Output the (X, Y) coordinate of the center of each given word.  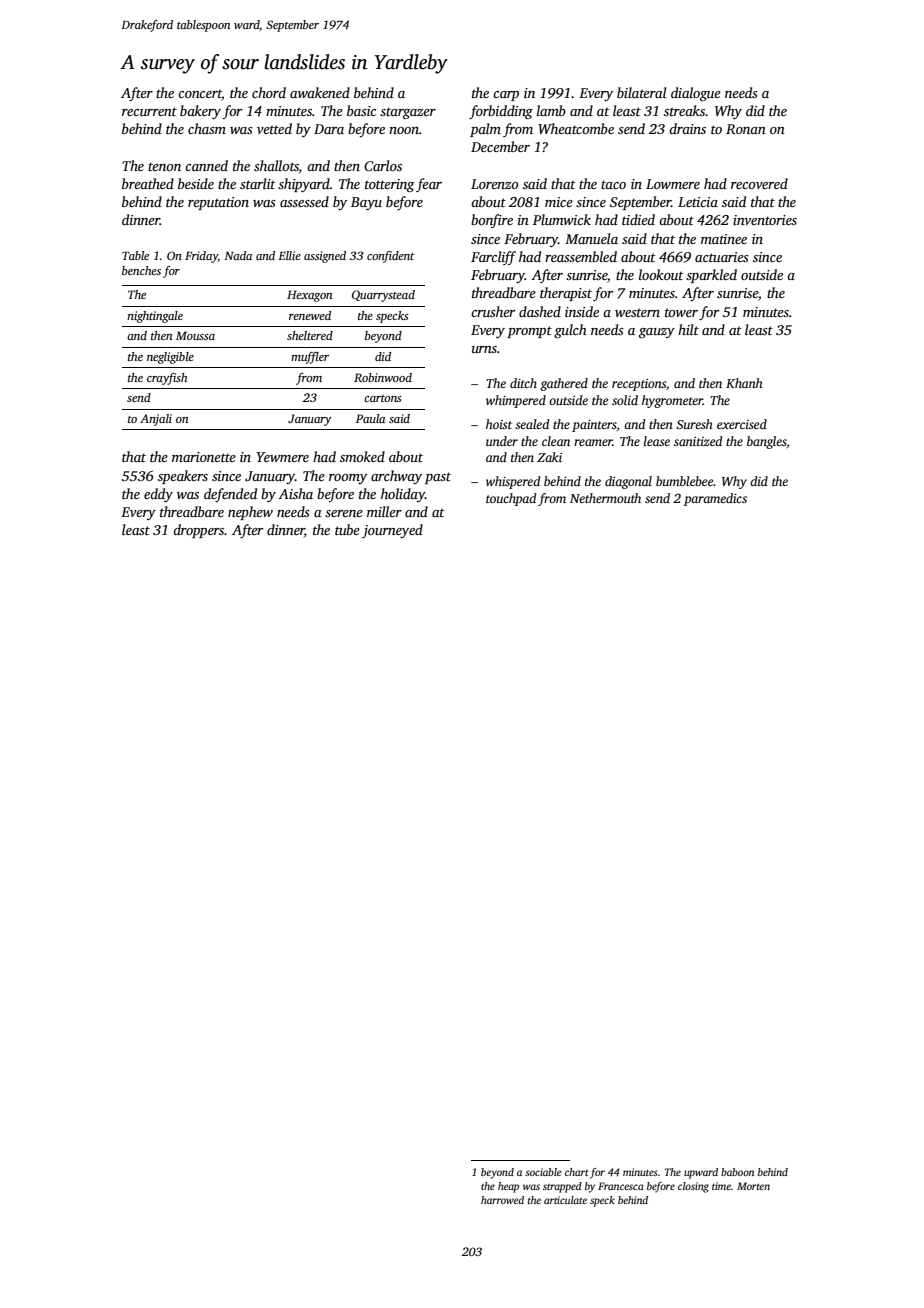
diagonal (628, 482)
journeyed (392, 531)
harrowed (502, 1200)
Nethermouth (605, 498)
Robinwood (383, 377)
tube (347, 529)
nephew (250, 513)
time (721, 1186)
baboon (737, 1172)
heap (508, 1187)
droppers (199, 531)
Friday (201, 257)
